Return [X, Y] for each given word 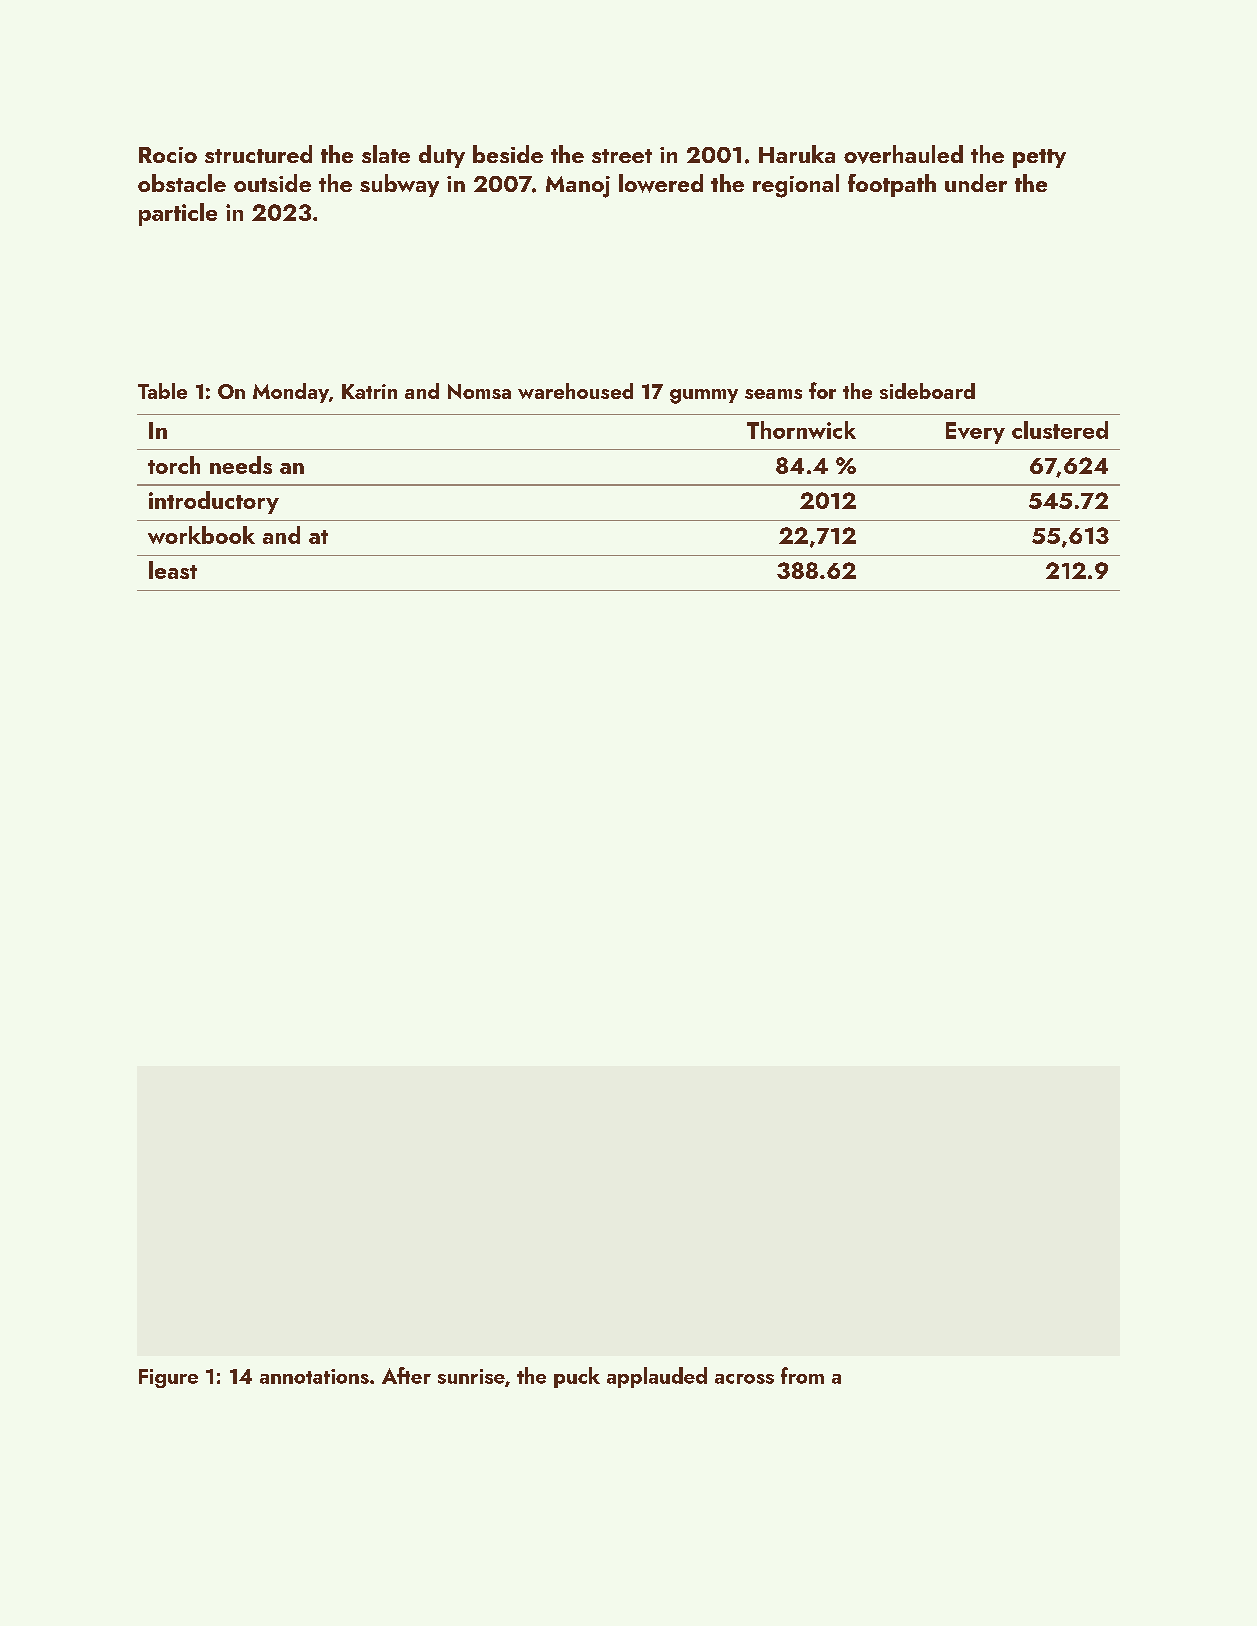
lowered [661, 183]
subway [399, 185]
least [173, 570]
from [802, 1375]
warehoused [575, 391]
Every [975, 433]
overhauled [903, 154]
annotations [314, 1376]
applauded [657, 1377]
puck [577, 1377]
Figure [168, 1378]
